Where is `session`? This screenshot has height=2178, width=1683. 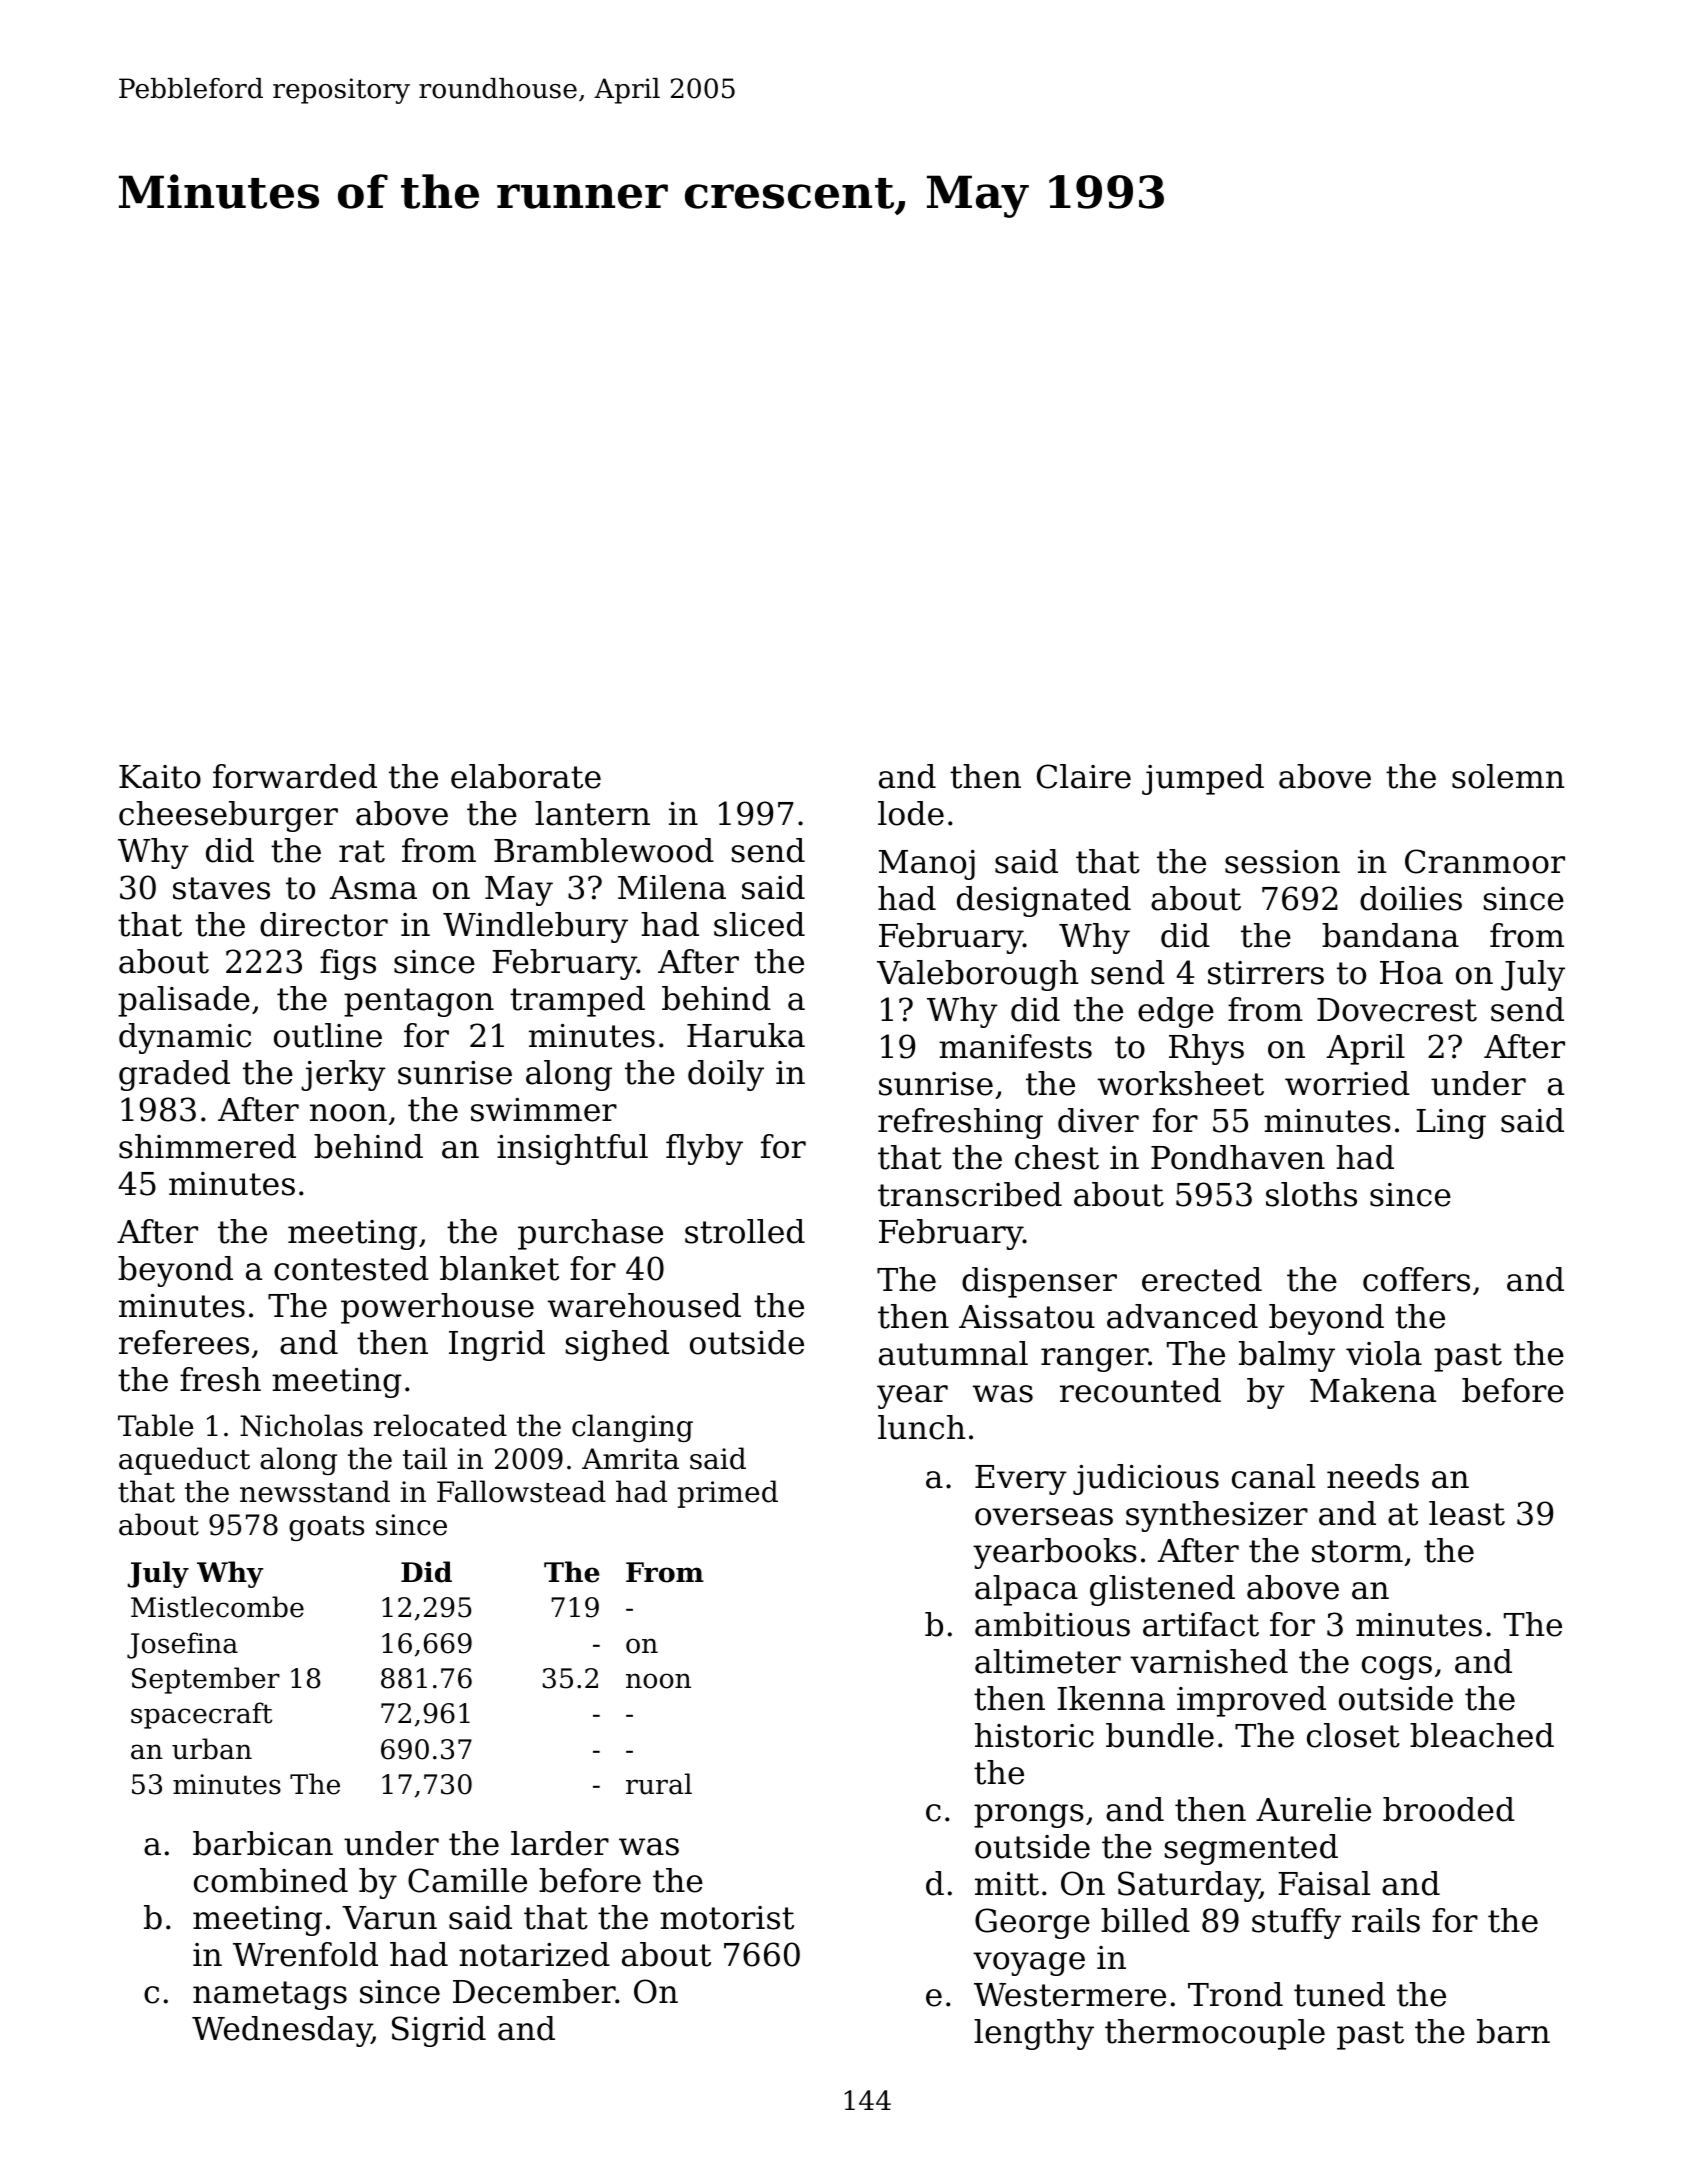 session is located at coordinates (1282, 862).
